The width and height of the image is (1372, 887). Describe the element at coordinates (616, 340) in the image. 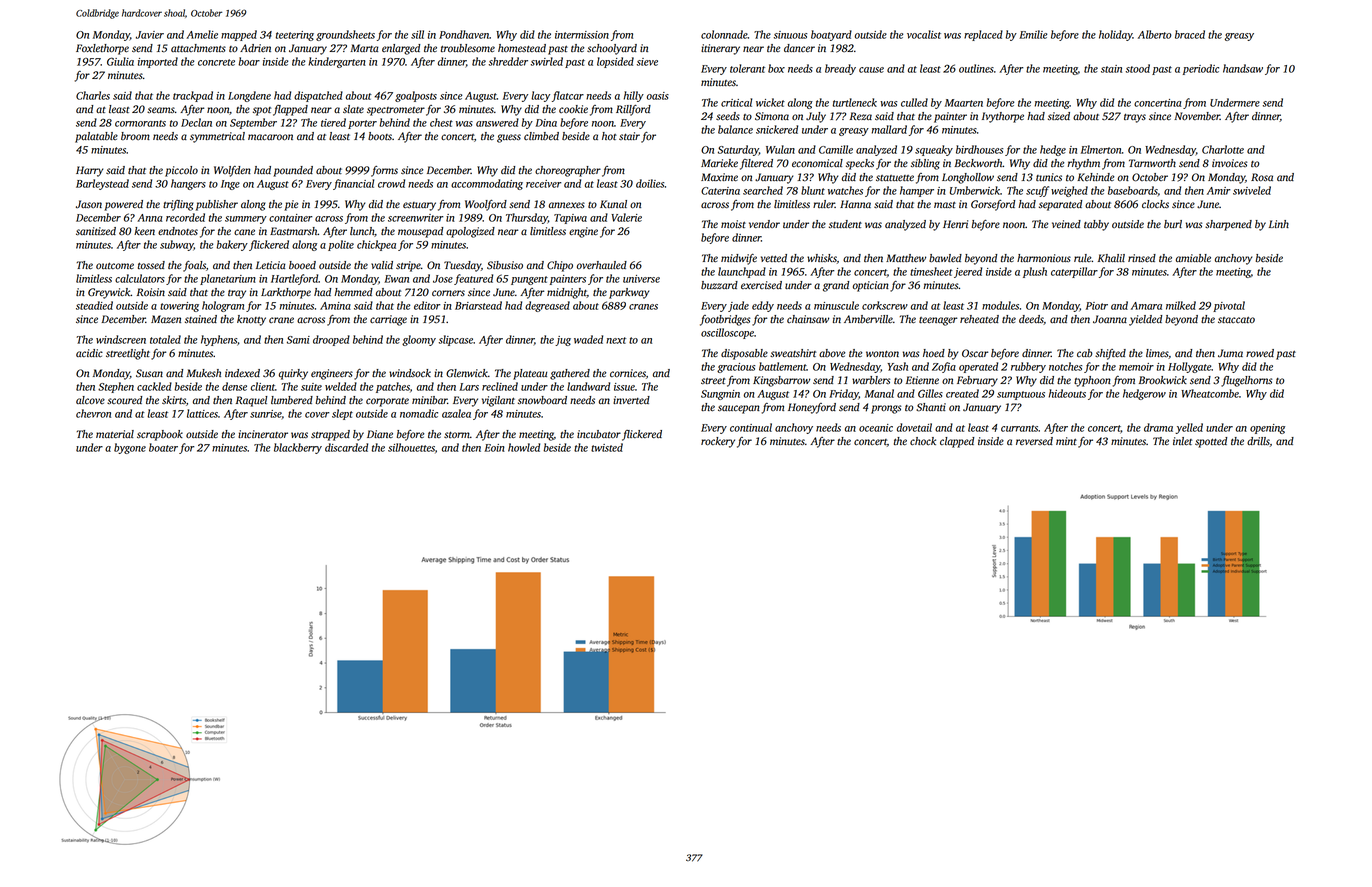

I see `next` at that location.
